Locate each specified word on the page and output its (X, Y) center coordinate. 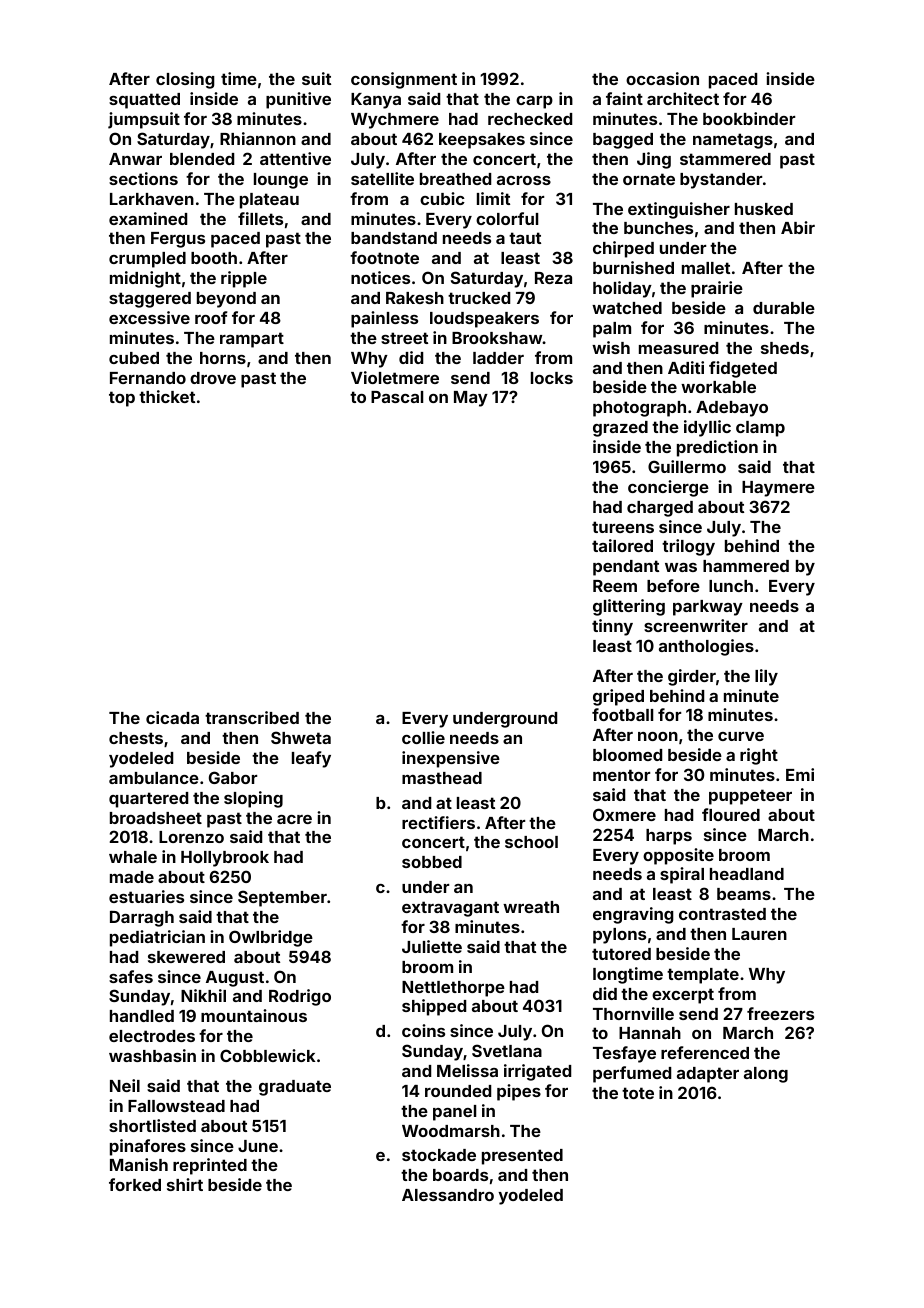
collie (423, 737)
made (132, 877)
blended (202, 159)
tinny (612, 627)
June (258, 1146)
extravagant (450, 909)
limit (493, 198)
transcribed (252, 717)
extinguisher (679, 210)
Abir (798, 227)
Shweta (301, 737)
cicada (172, 717)
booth (214, 258)
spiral (682, 875)
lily (766, 677)
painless (384, 319)
